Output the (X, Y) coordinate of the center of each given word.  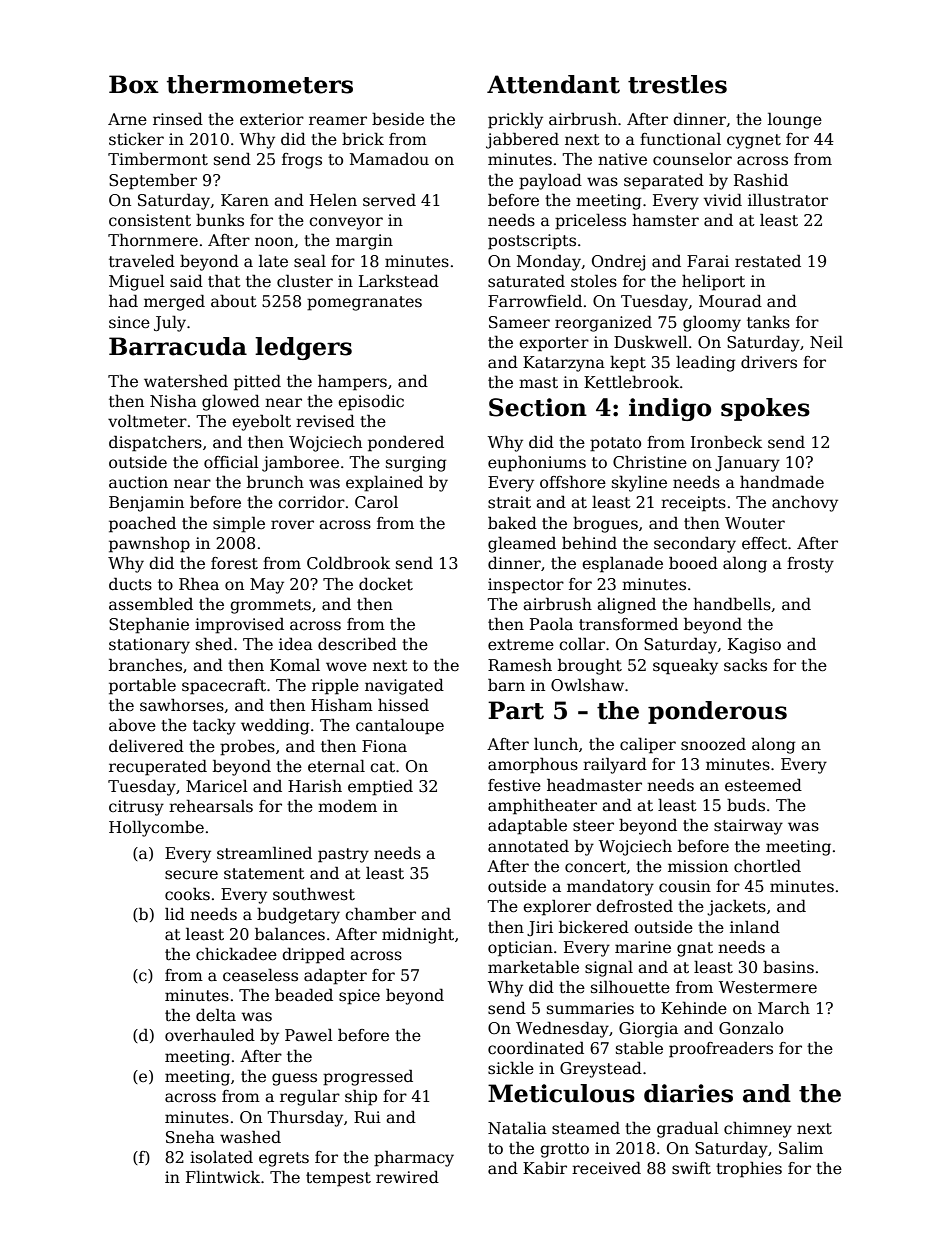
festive (514, 785)
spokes (765, 409)
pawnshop (149, 545)
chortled (767, 866)
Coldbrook (348, 563)
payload (550, 181)
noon (274, 242)
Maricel (217, 785)
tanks (768, 322)
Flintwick (223, 1177)
